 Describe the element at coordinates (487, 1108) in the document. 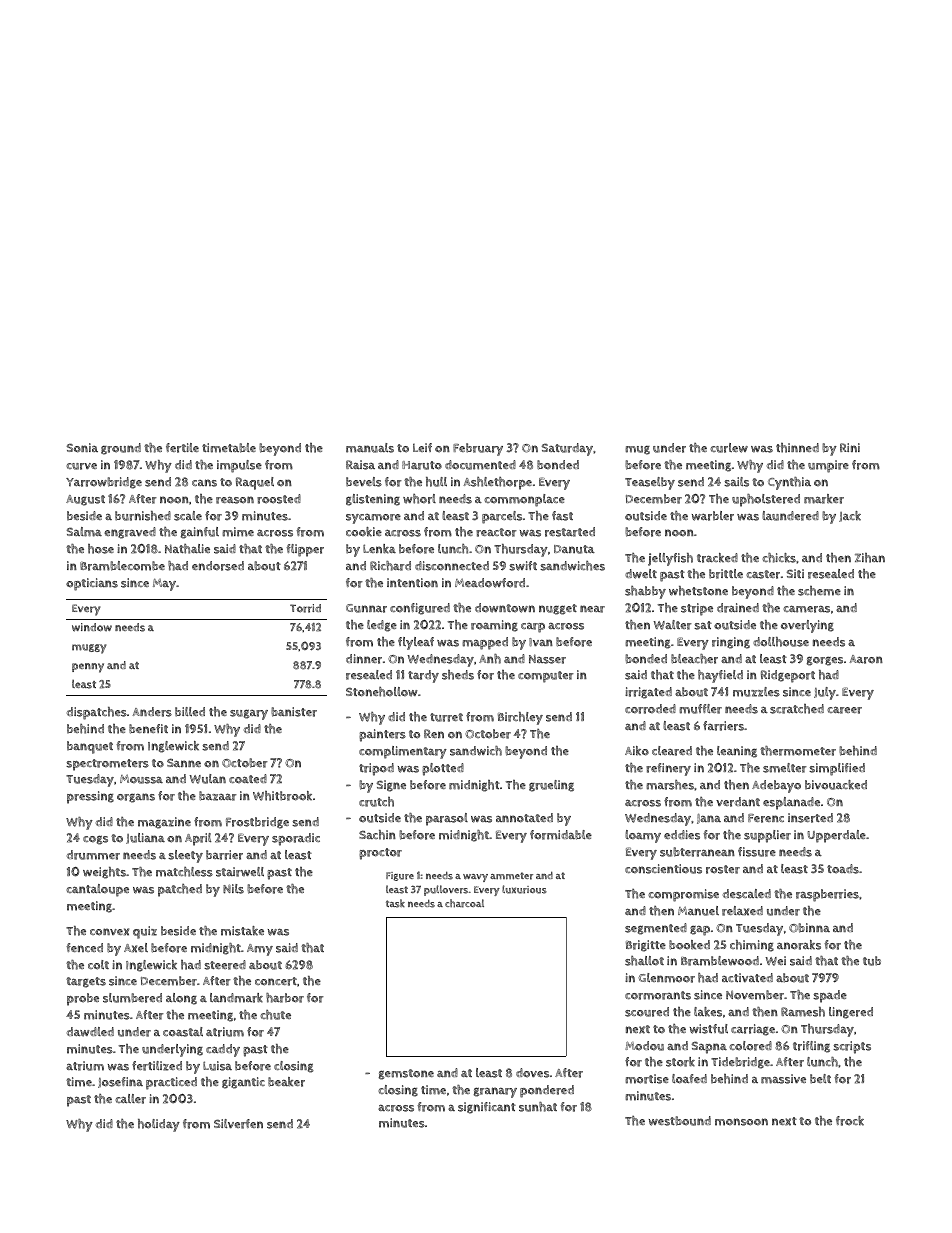

I see `significant` at that location.
